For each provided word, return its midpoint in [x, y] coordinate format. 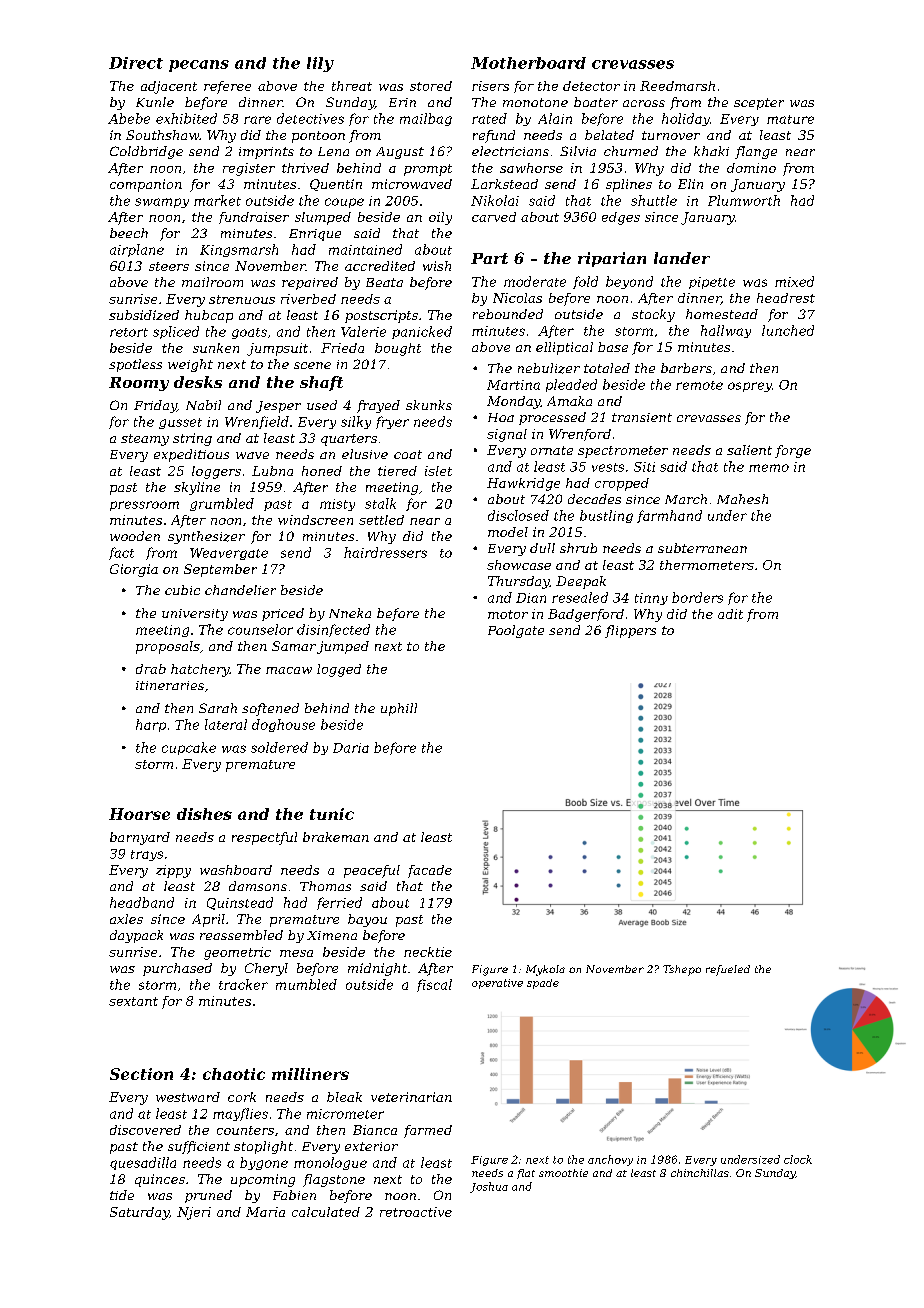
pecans [199, 66]
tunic [332, 814]
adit [730, 614]
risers [490, 86]
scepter [759, 104]
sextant [133, 1001]
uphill [399, 709]
